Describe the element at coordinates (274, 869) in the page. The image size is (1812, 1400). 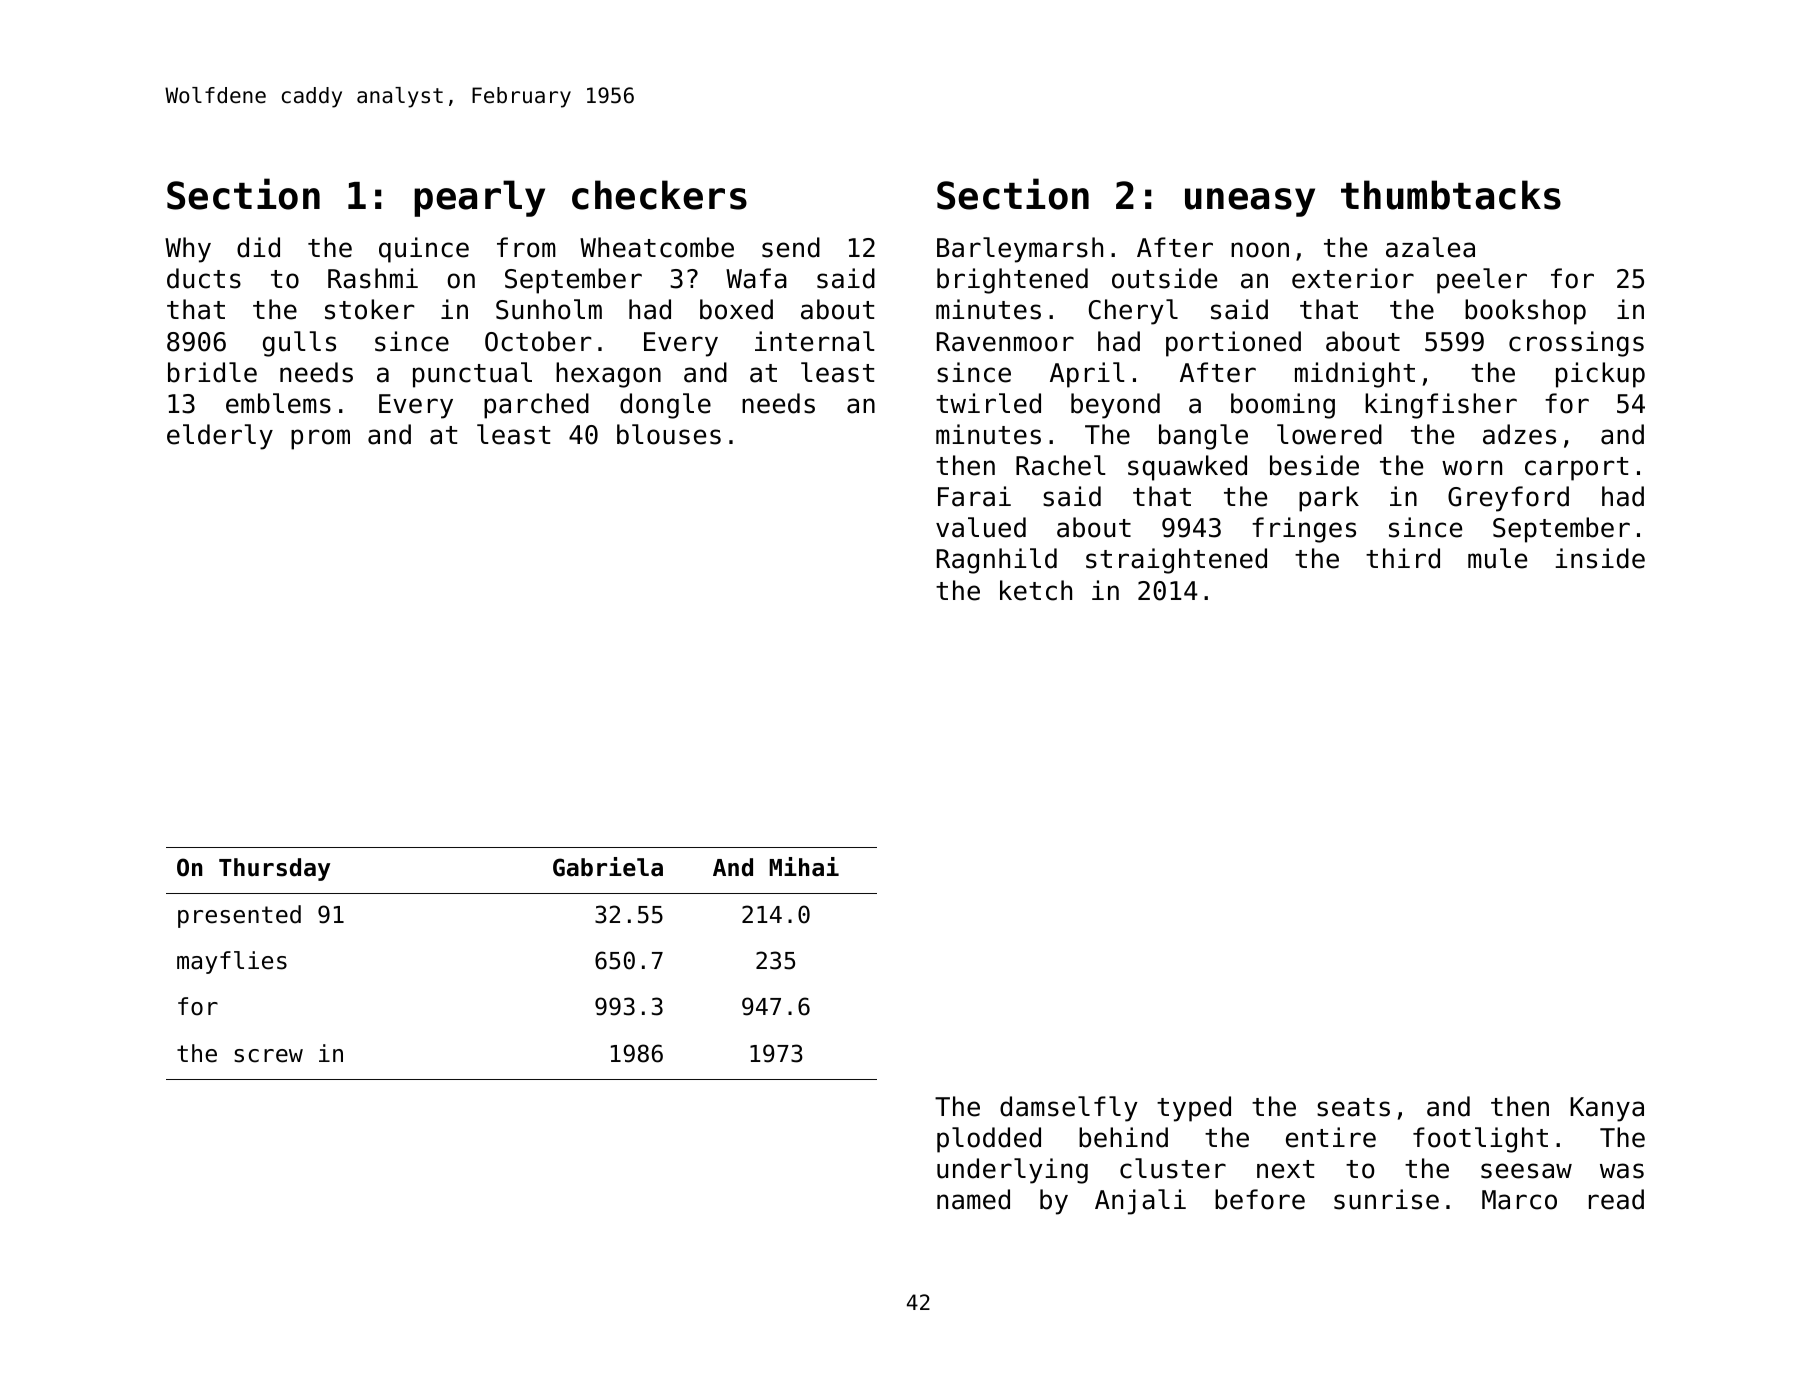
I see `Thursday` at that location.
